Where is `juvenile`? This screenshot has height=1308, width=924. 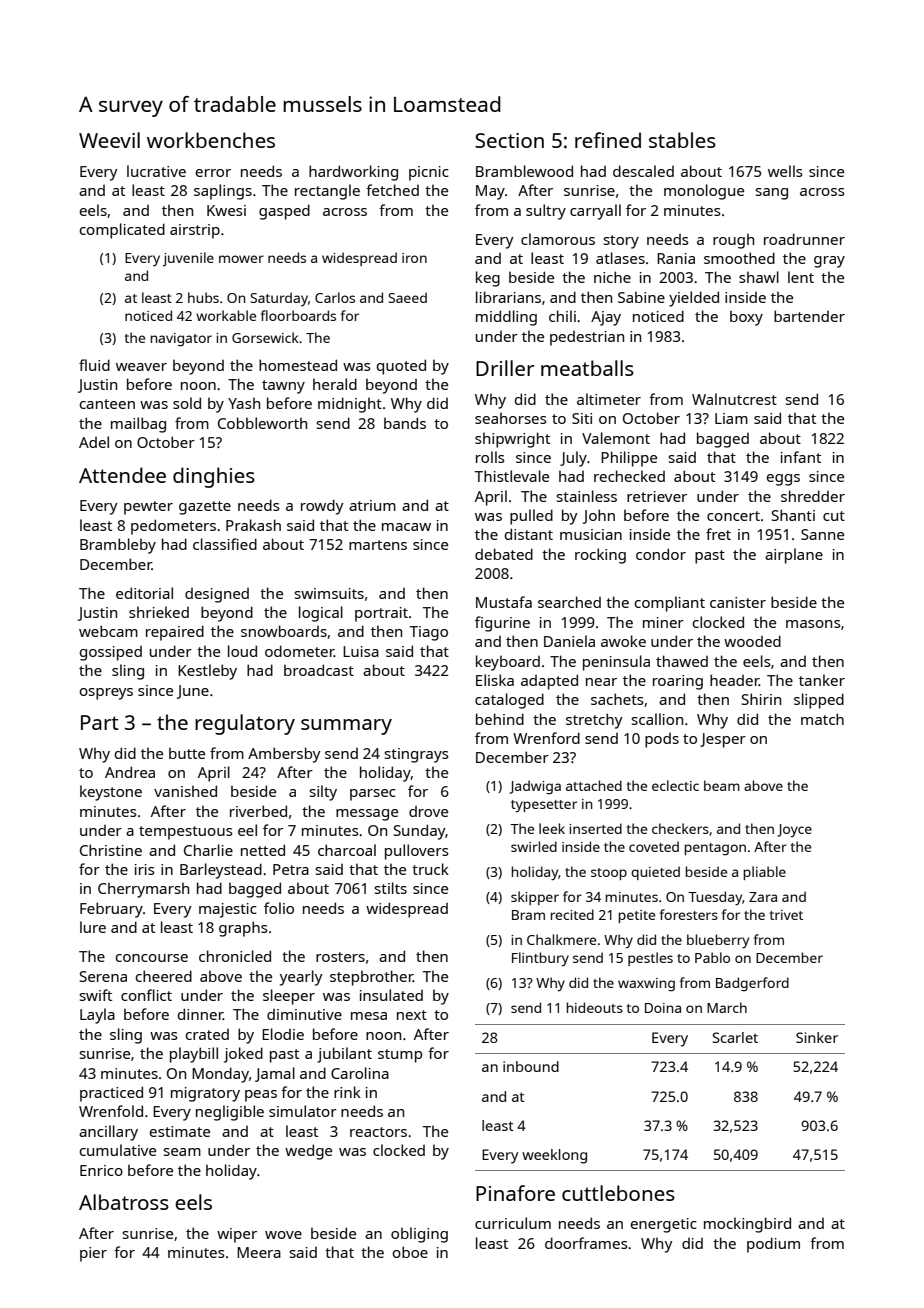
juvenile is located at coordinates (188, 259).
